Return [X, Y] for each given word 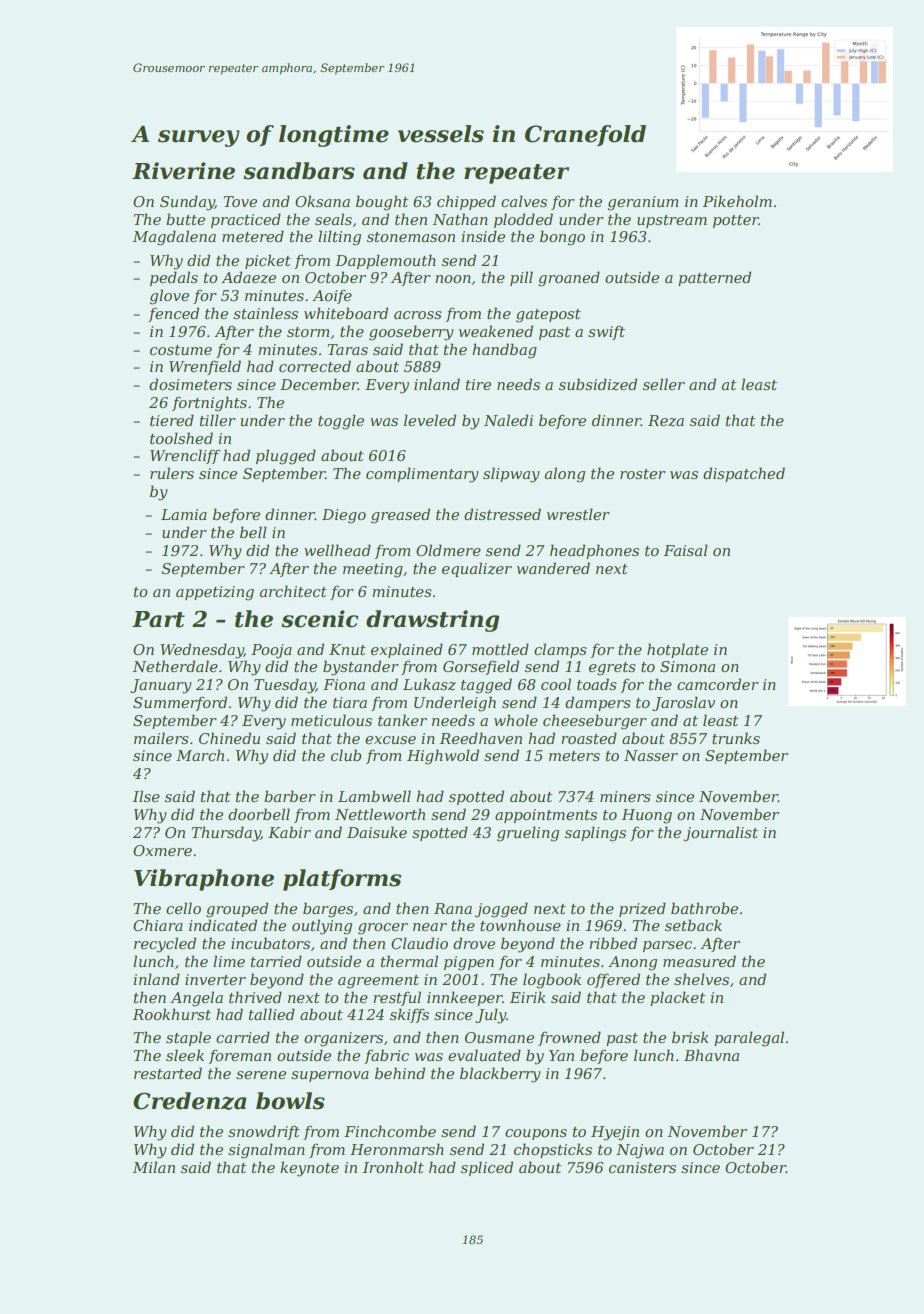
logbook [552, 981]
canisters [642, 1167]
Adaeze [248, 277]
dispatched [744, 474]
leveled [430, 420]
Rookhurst [172, 1014]
